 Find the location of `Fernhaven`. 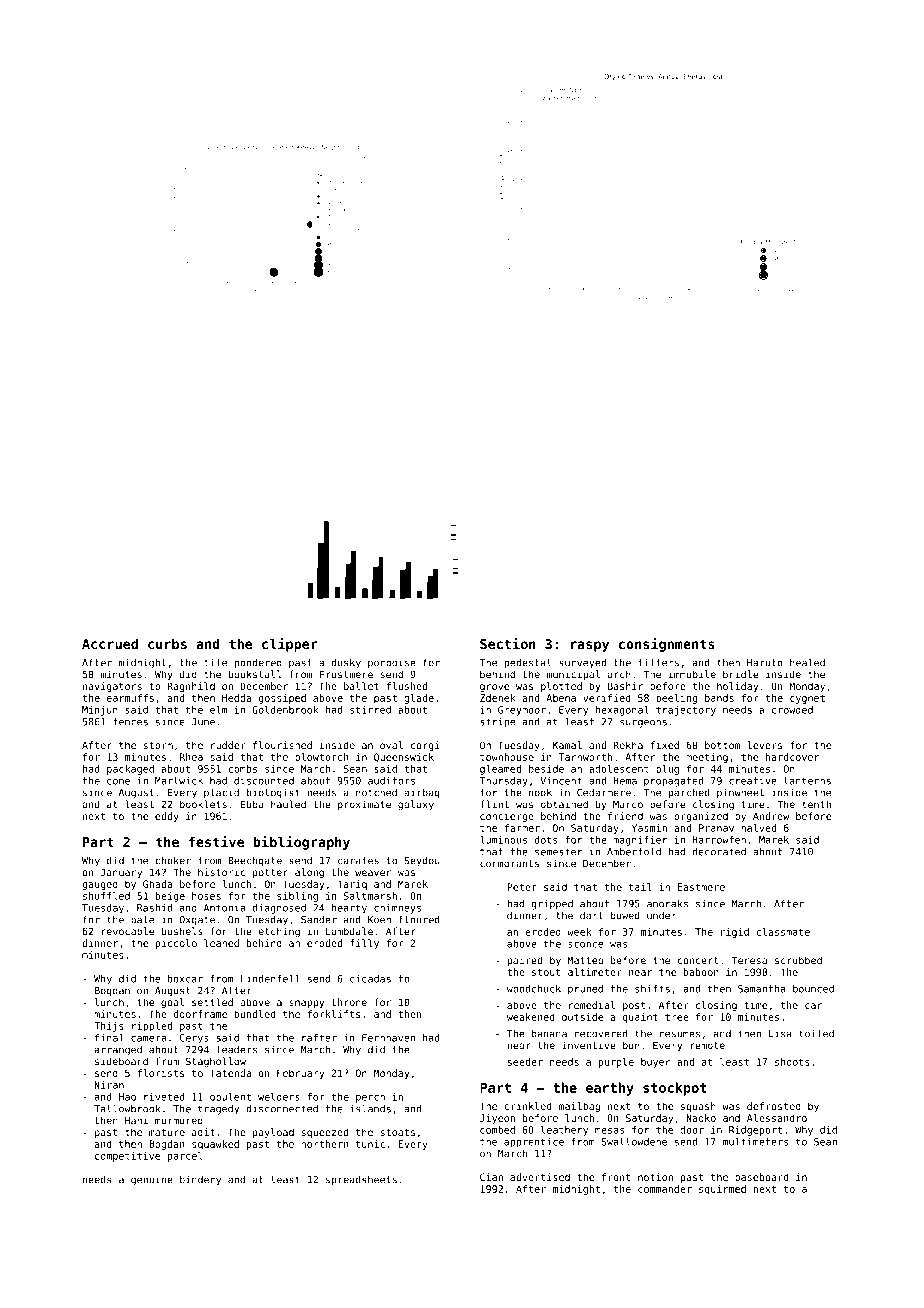

Fernhaven is located at coordinates (388, 1038).
